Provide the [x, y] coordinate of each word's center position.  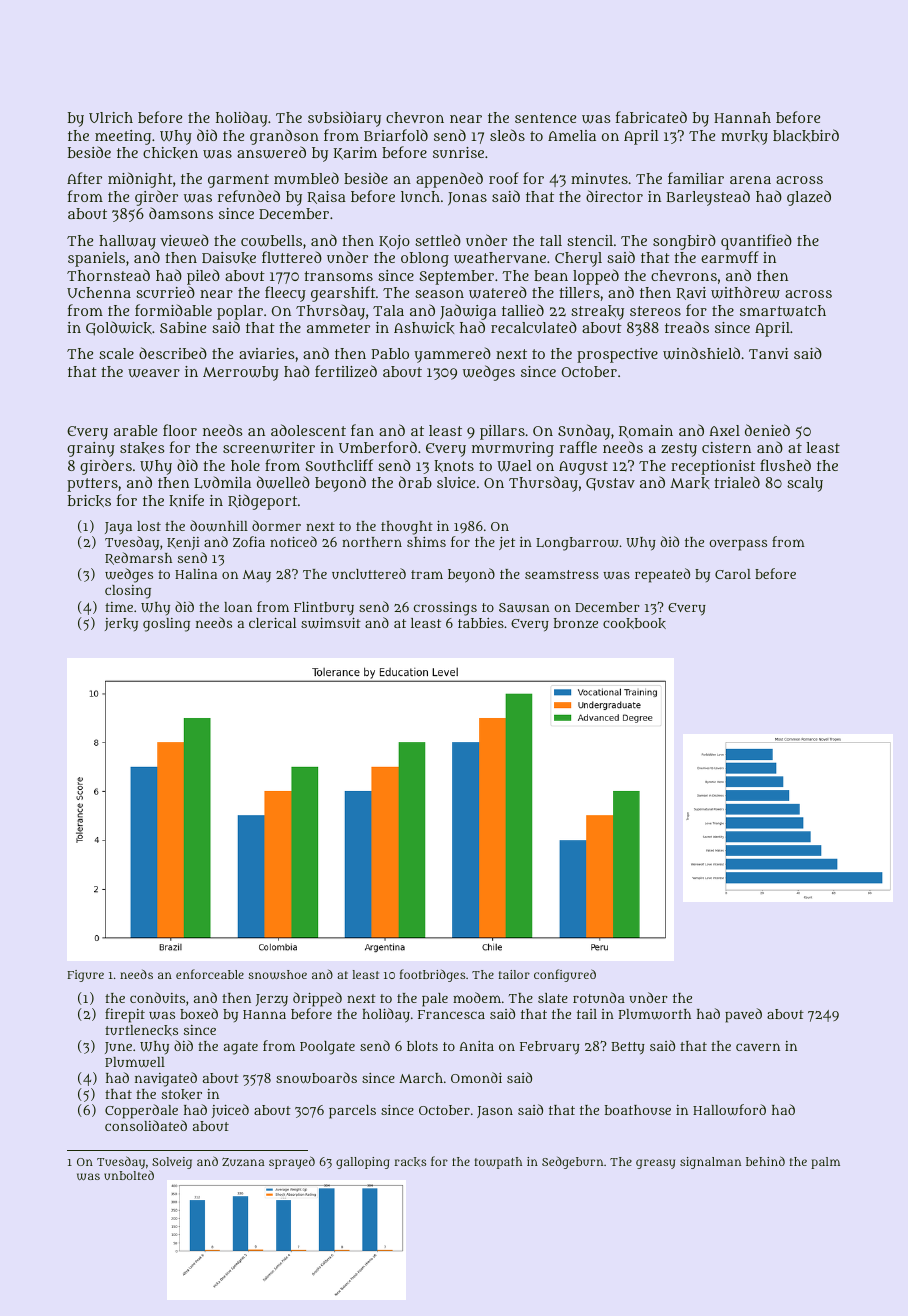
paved [743, 1015]
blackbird [806, 135]
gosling [166, 625]
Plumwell [135, 1062]
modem [477, 997]
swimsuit [331, 623]
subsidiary [344, 119]
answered [271, 152]
